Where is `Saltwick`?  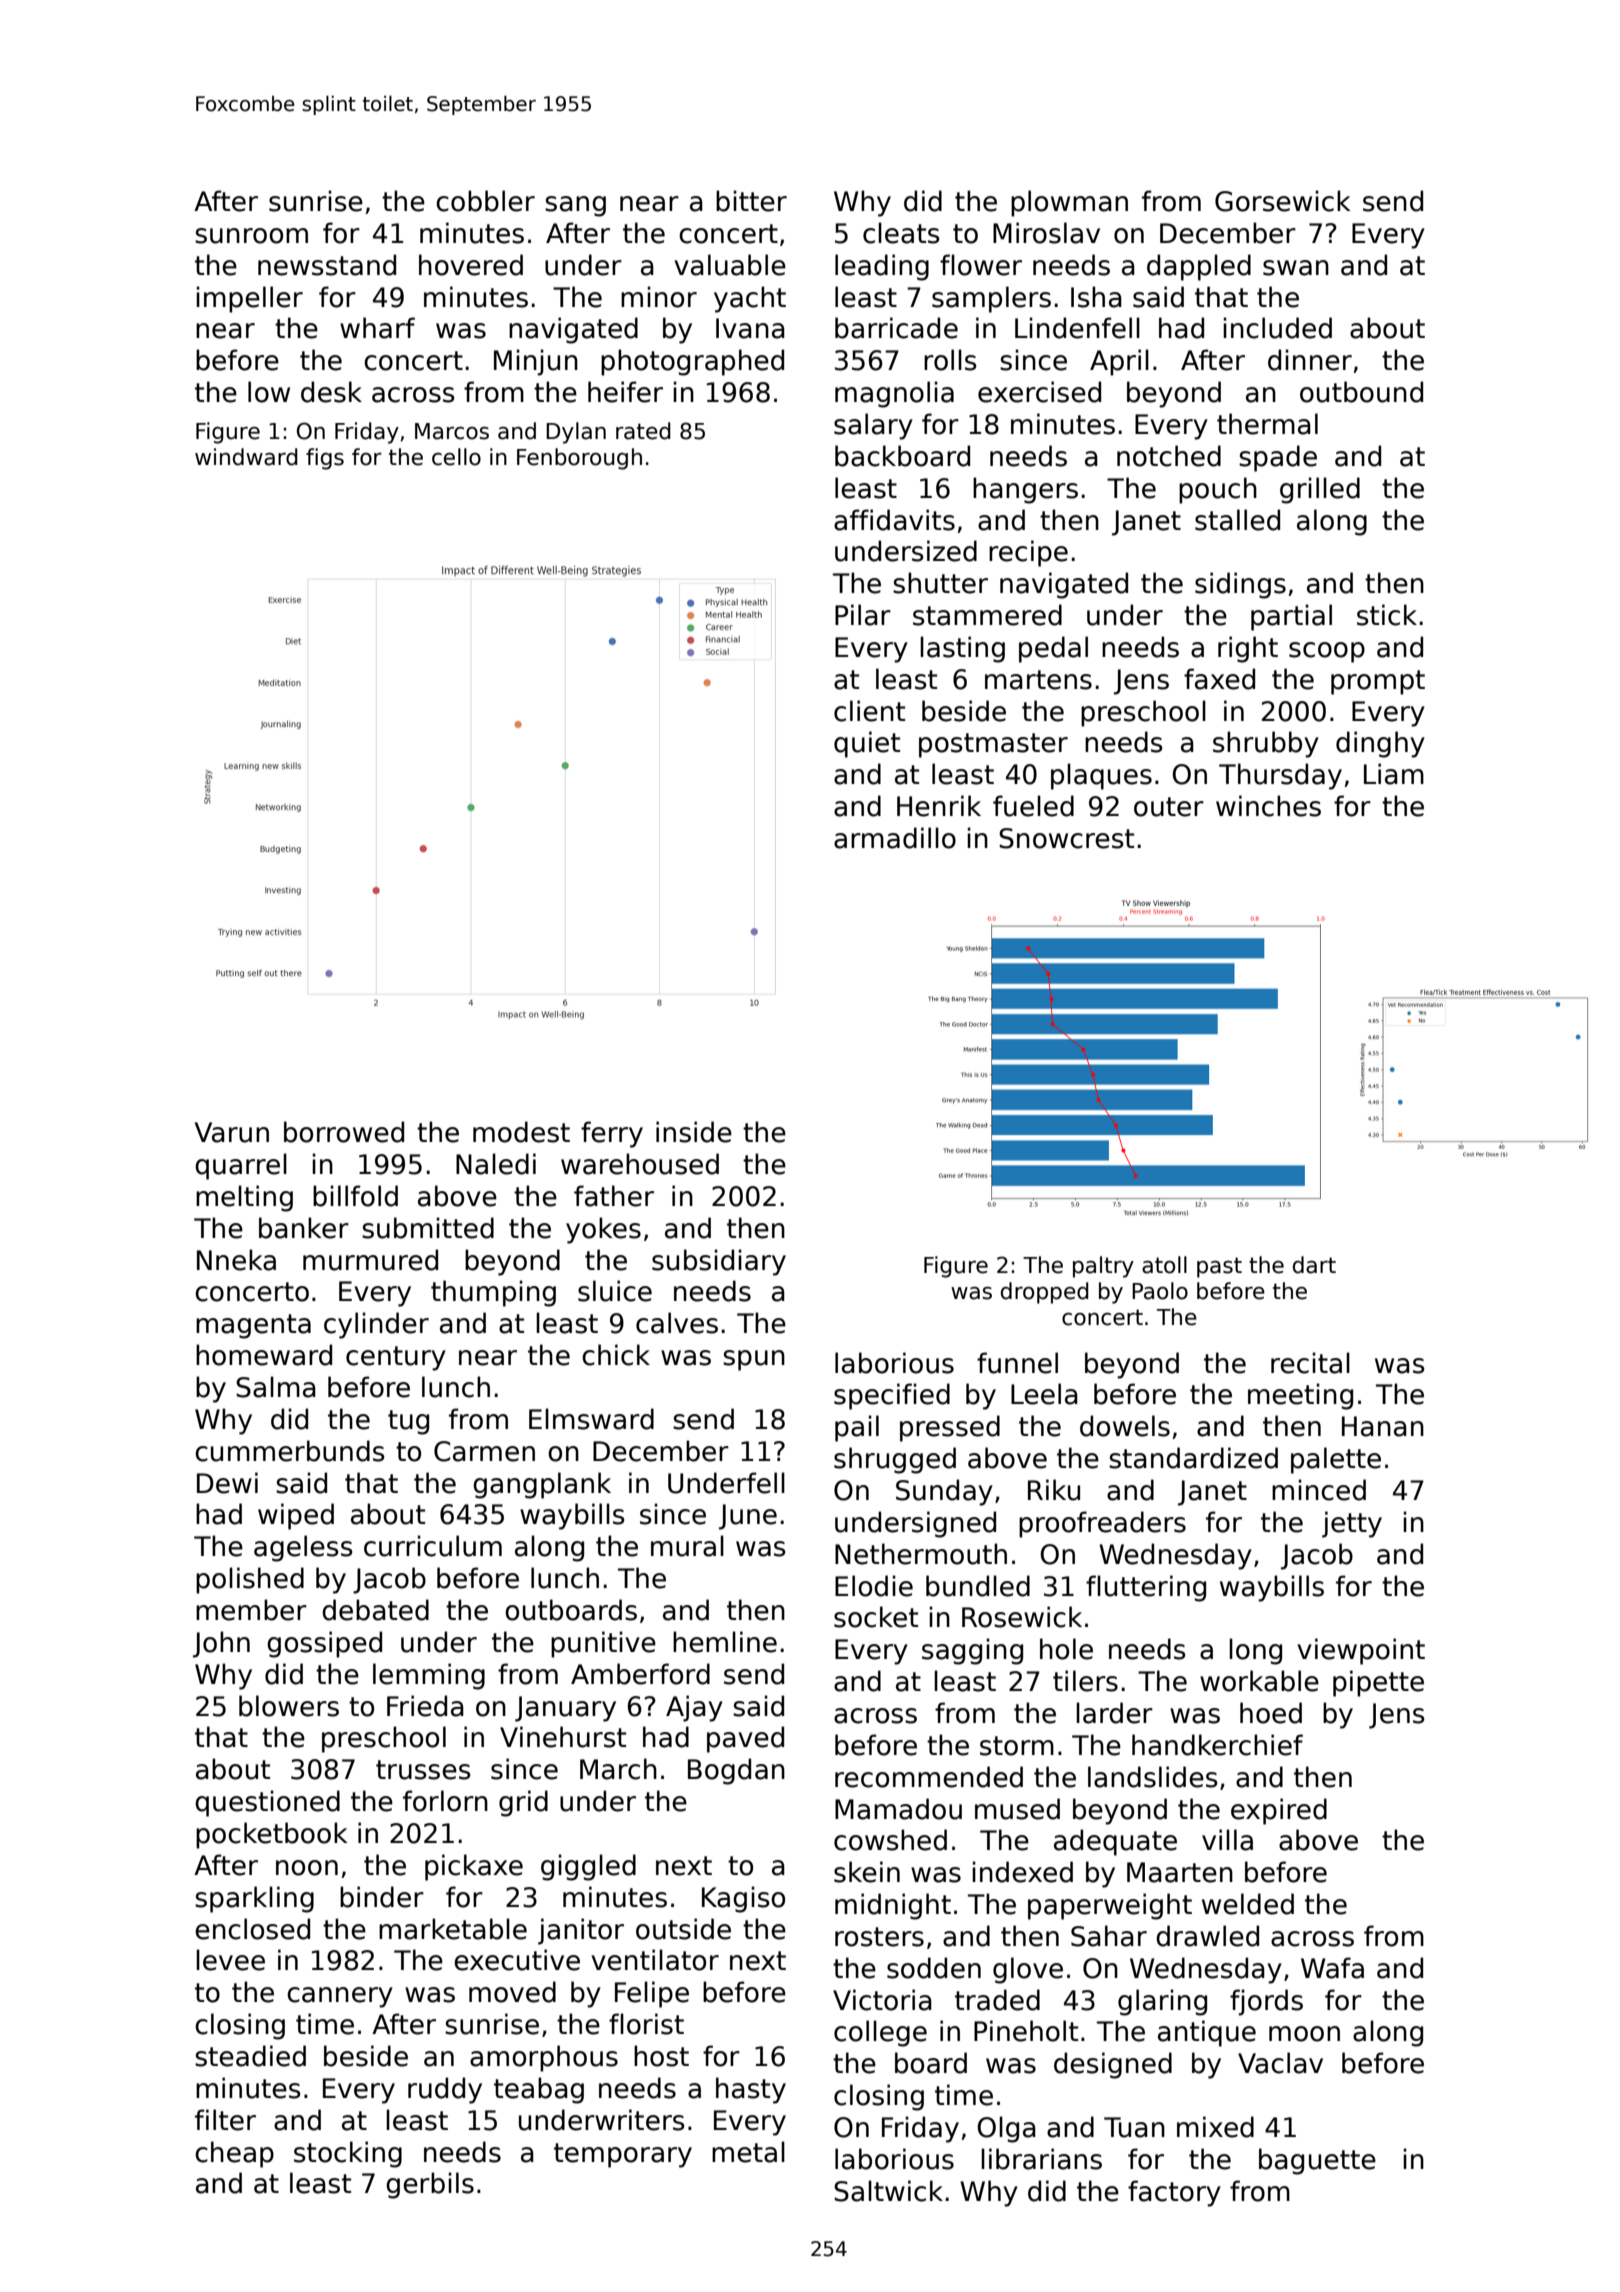 Saltwick is located at coordinates (888, 2191).
